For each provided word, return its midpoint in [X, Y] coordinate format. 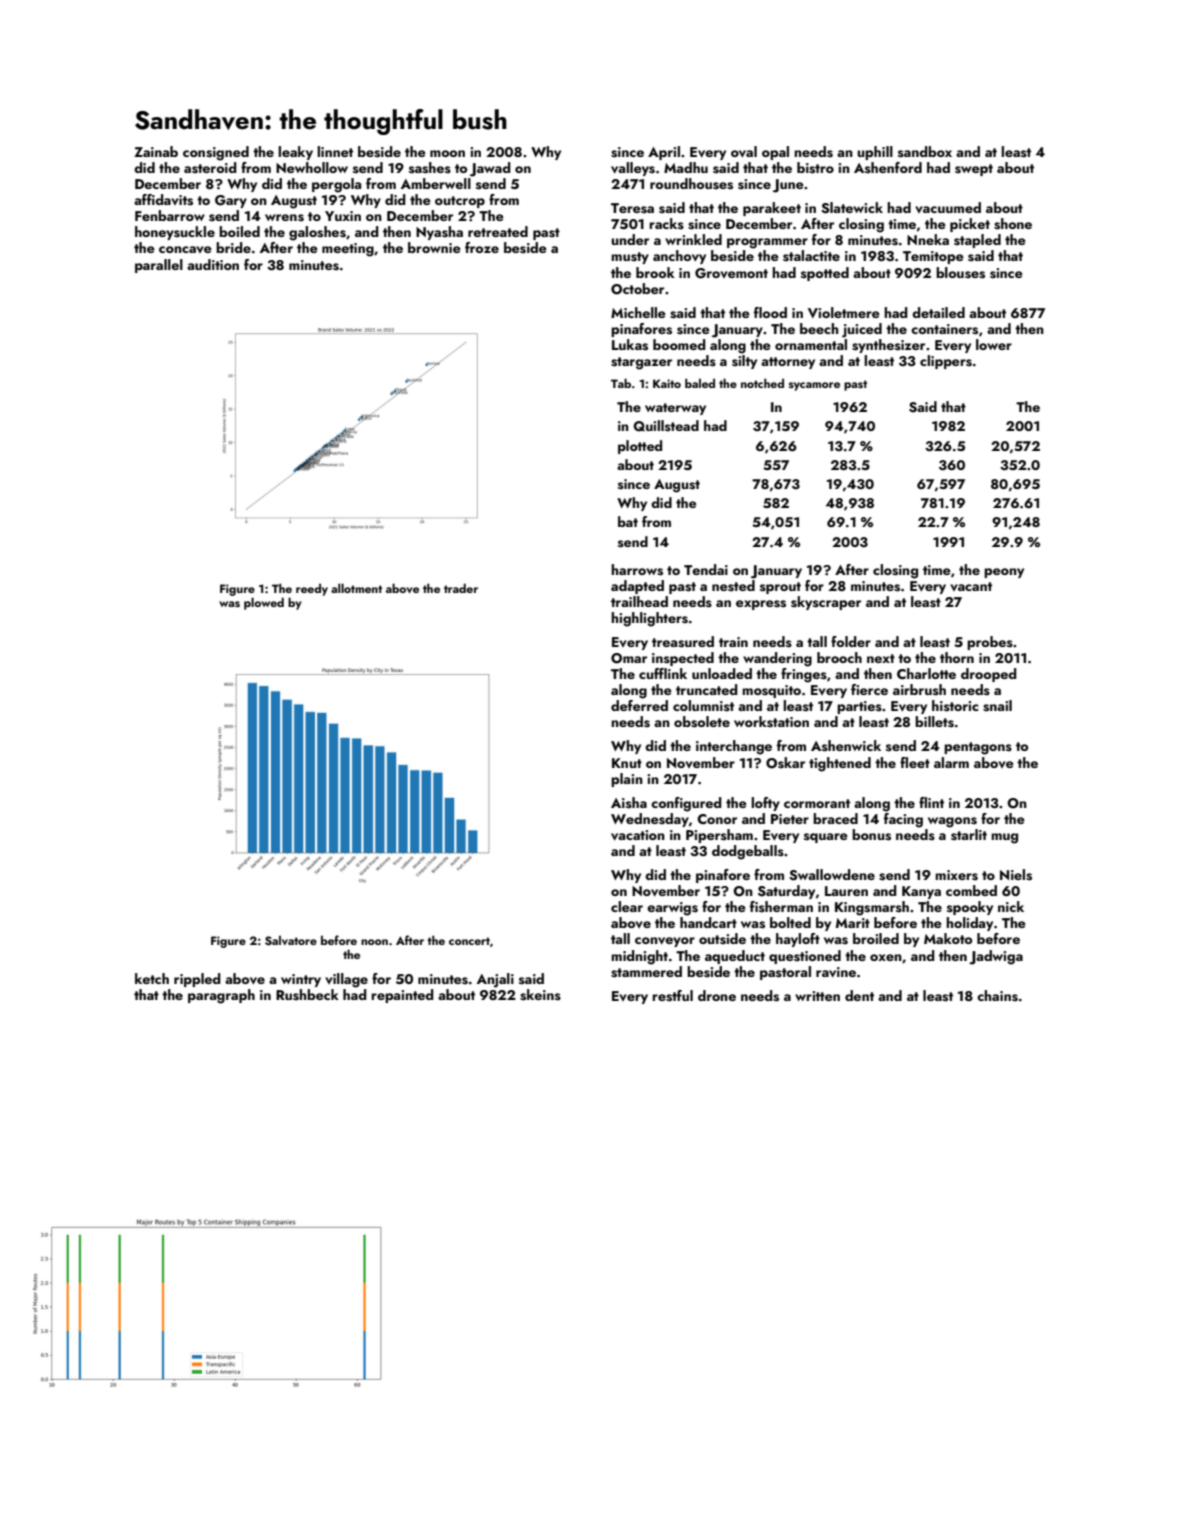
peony [1004, 573]
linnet [335, 151]
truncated [707, 689]
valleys [633, 169]
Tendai [706, 569]
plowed [264, 603]
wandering [777, 659]
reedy [312, 589]
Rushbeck [307, 995]
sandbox [925, 152]
